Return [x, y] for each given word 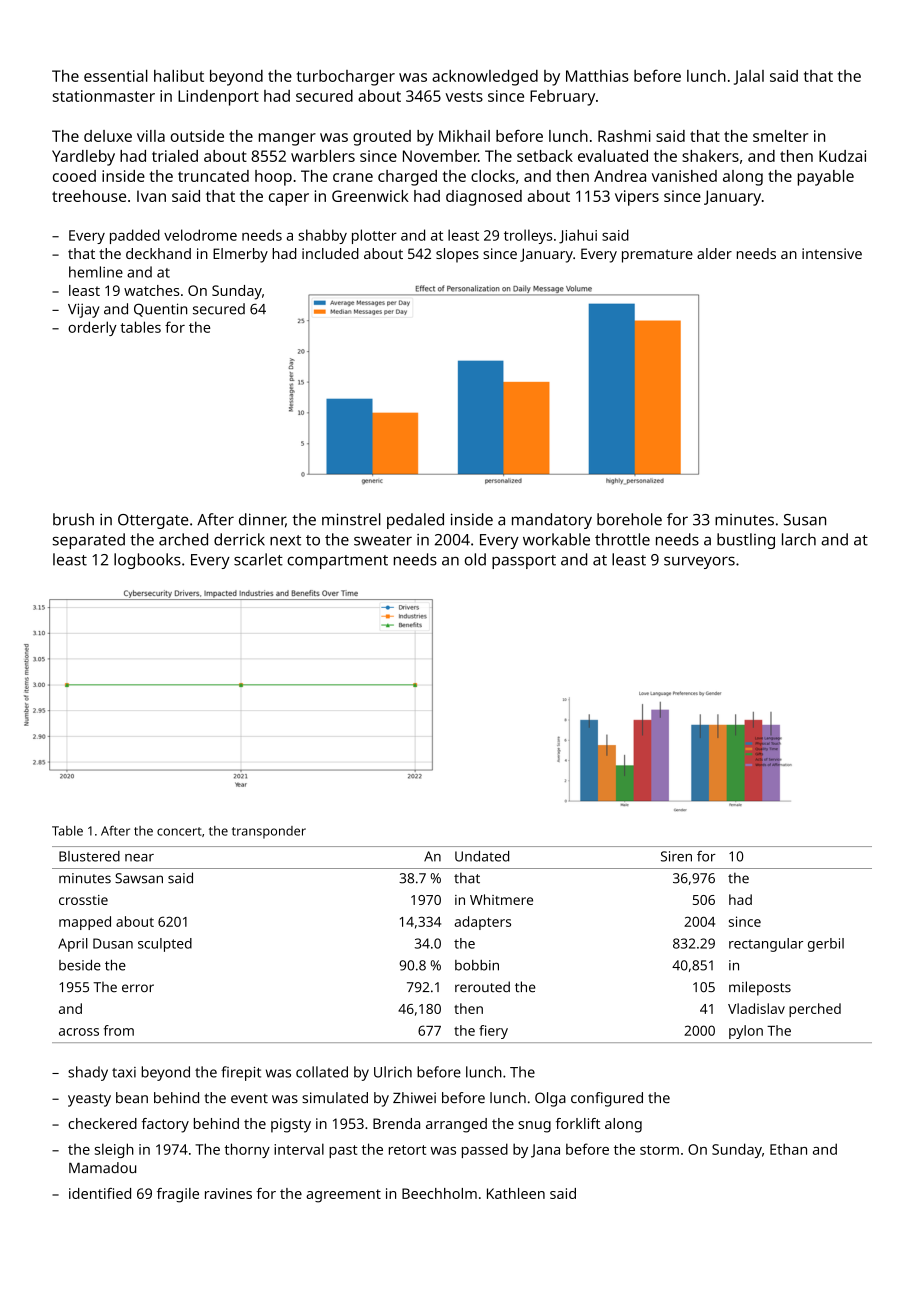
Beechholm [439, 1193]
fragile [178, 1195]
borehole [629, 519]
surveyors [699, 562]
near [139, 858]
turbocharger [346, 78]
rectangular [766, 945]
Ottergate [153, 521]
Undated [482, 856]
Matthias [597, 76]
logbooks [147, 561]
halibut [179, 76]
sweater [383, 540]
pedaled [415, 521]
